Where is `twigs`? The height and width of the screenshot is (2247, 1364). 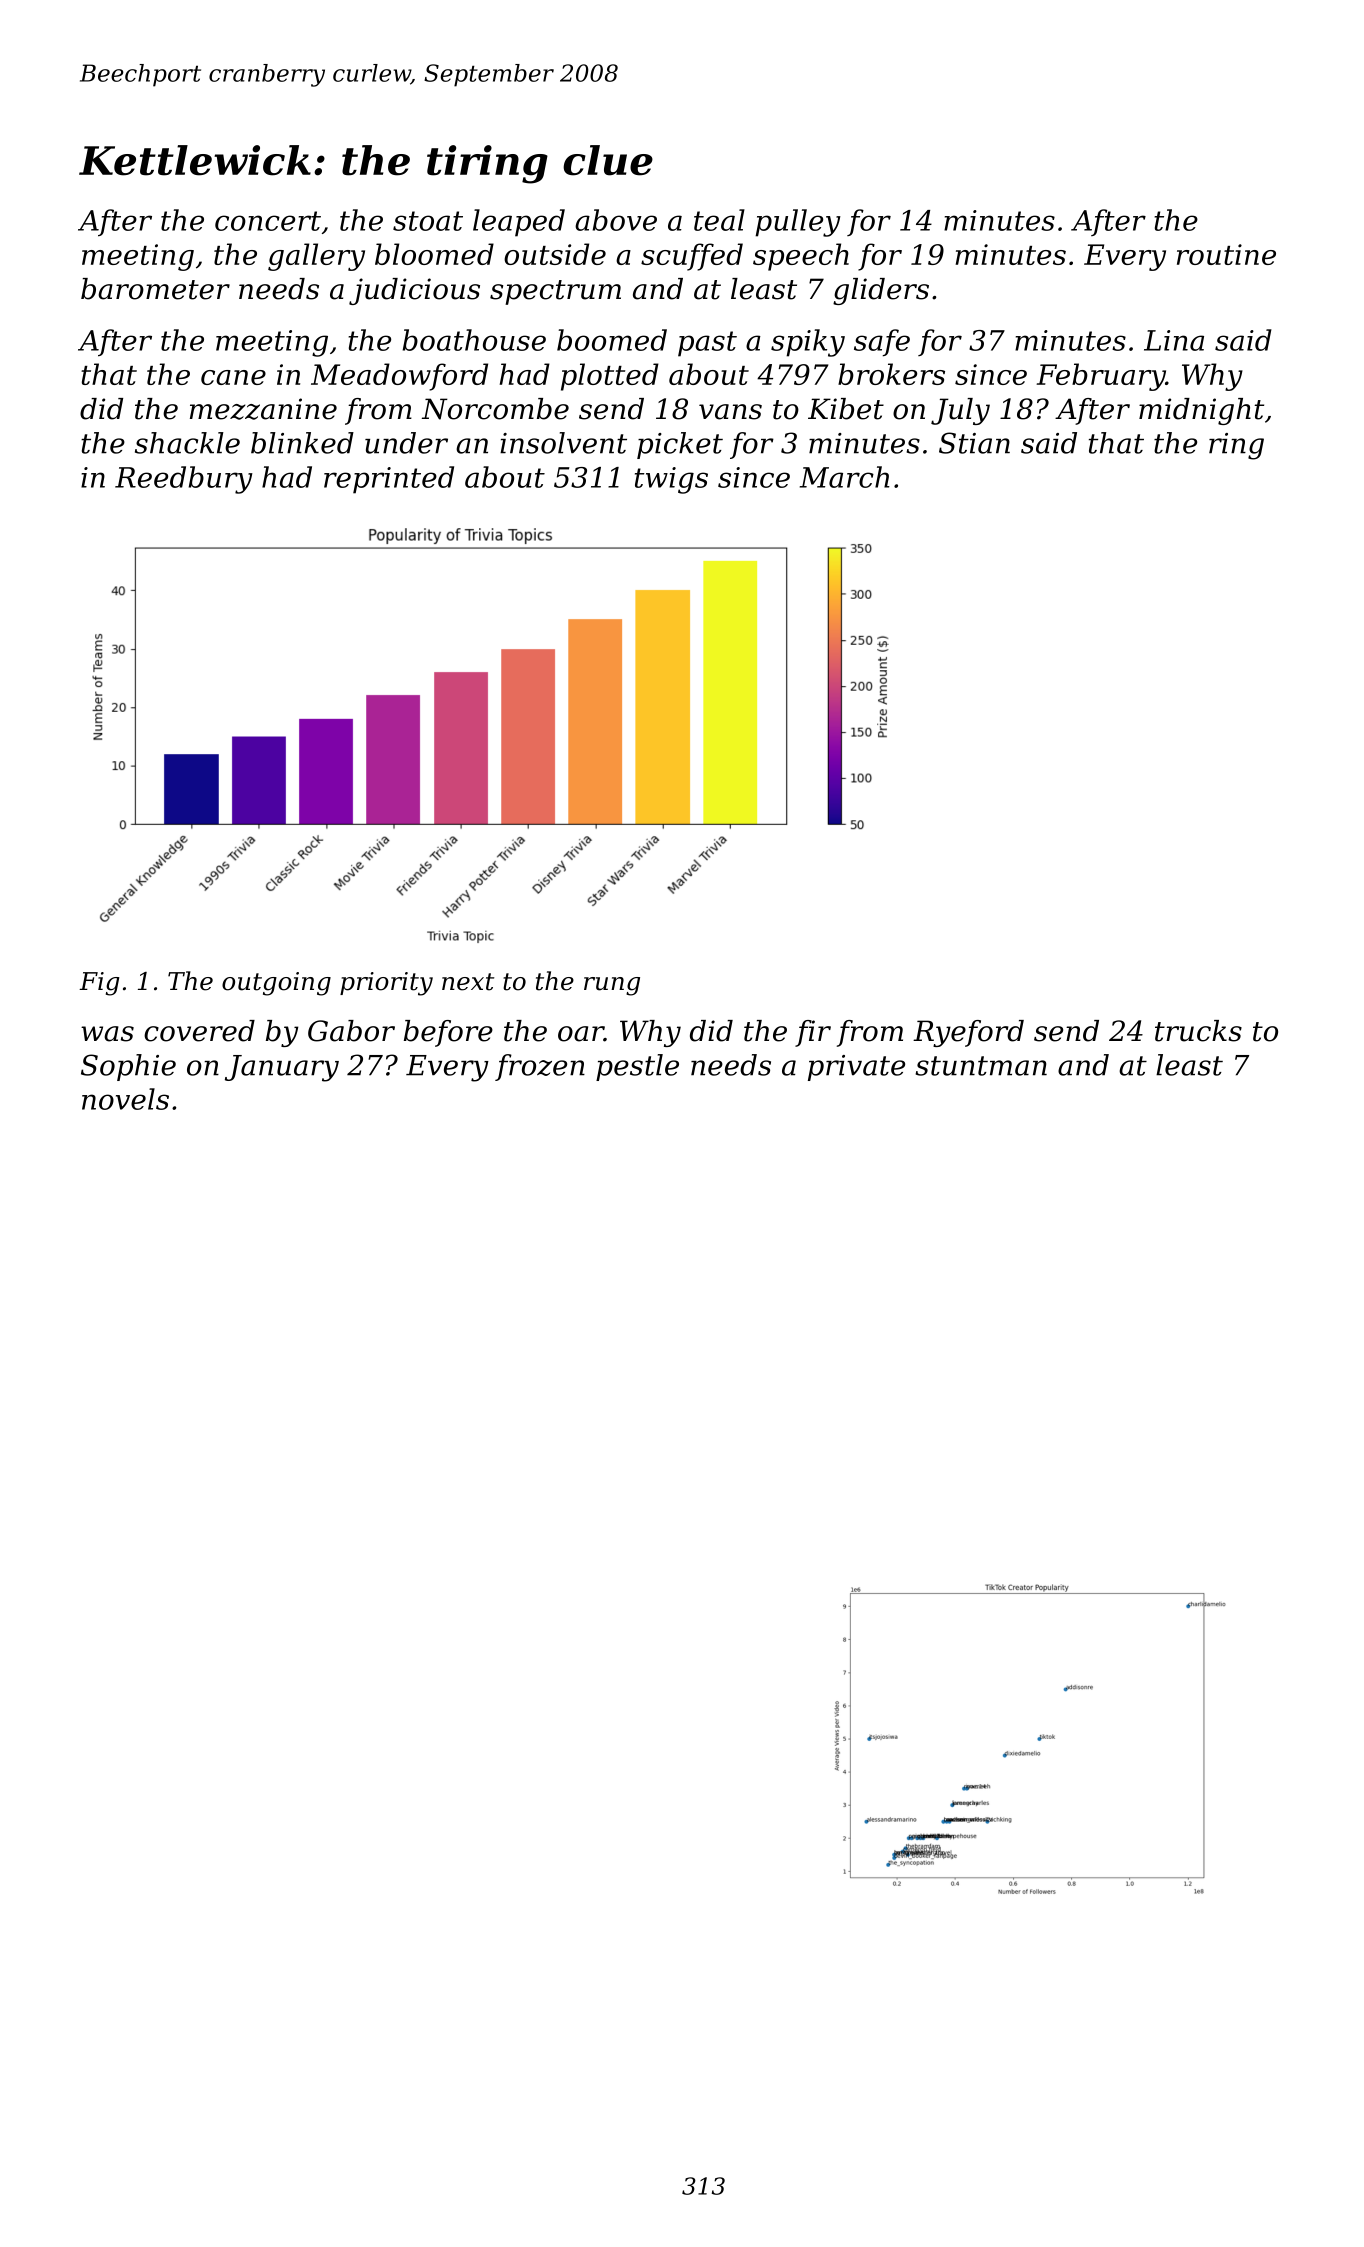
twigs is located at coordinates (671, 480).
